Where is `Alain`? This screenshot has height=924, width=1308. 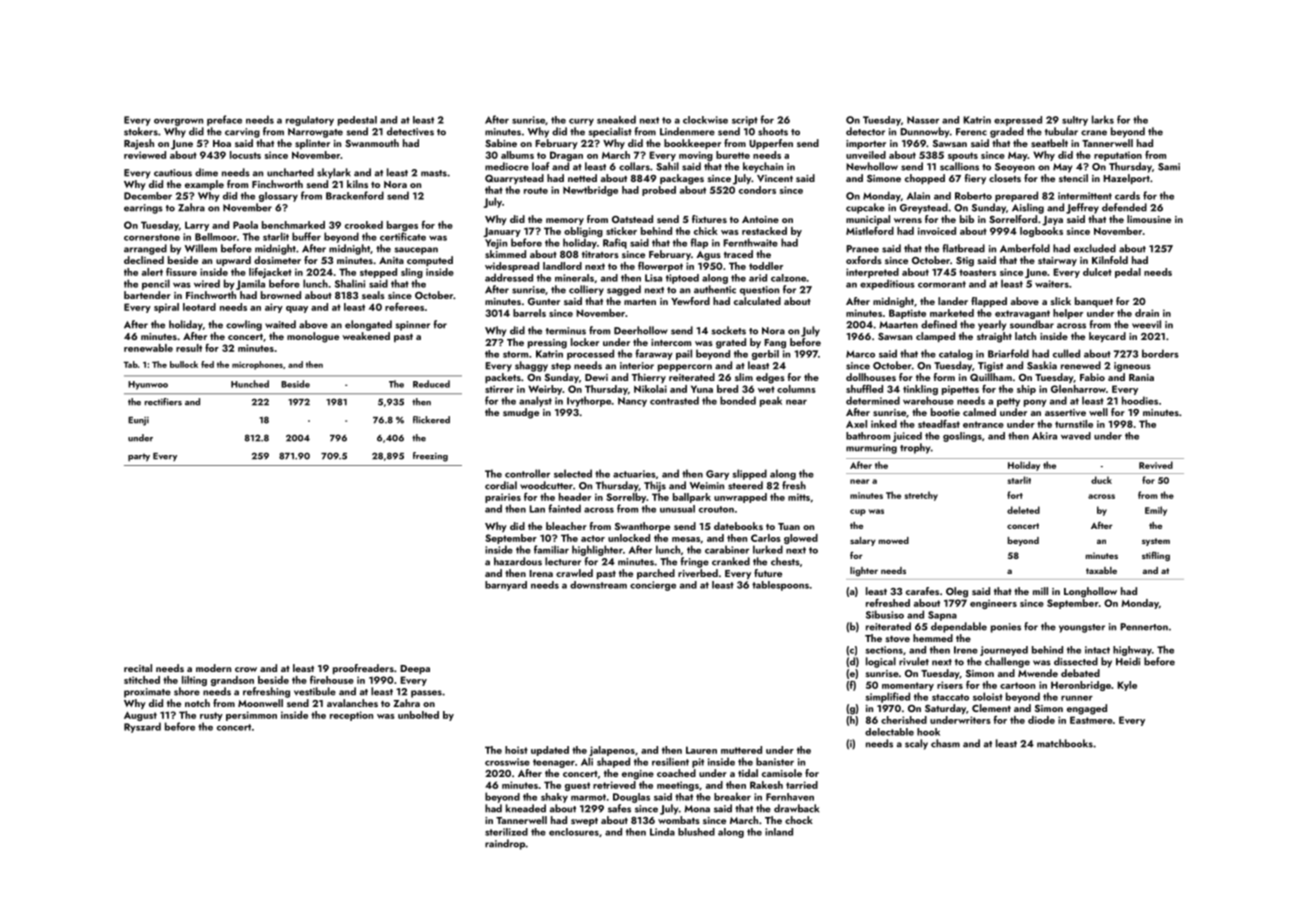 Alain is located at coordinates (918, 196).
